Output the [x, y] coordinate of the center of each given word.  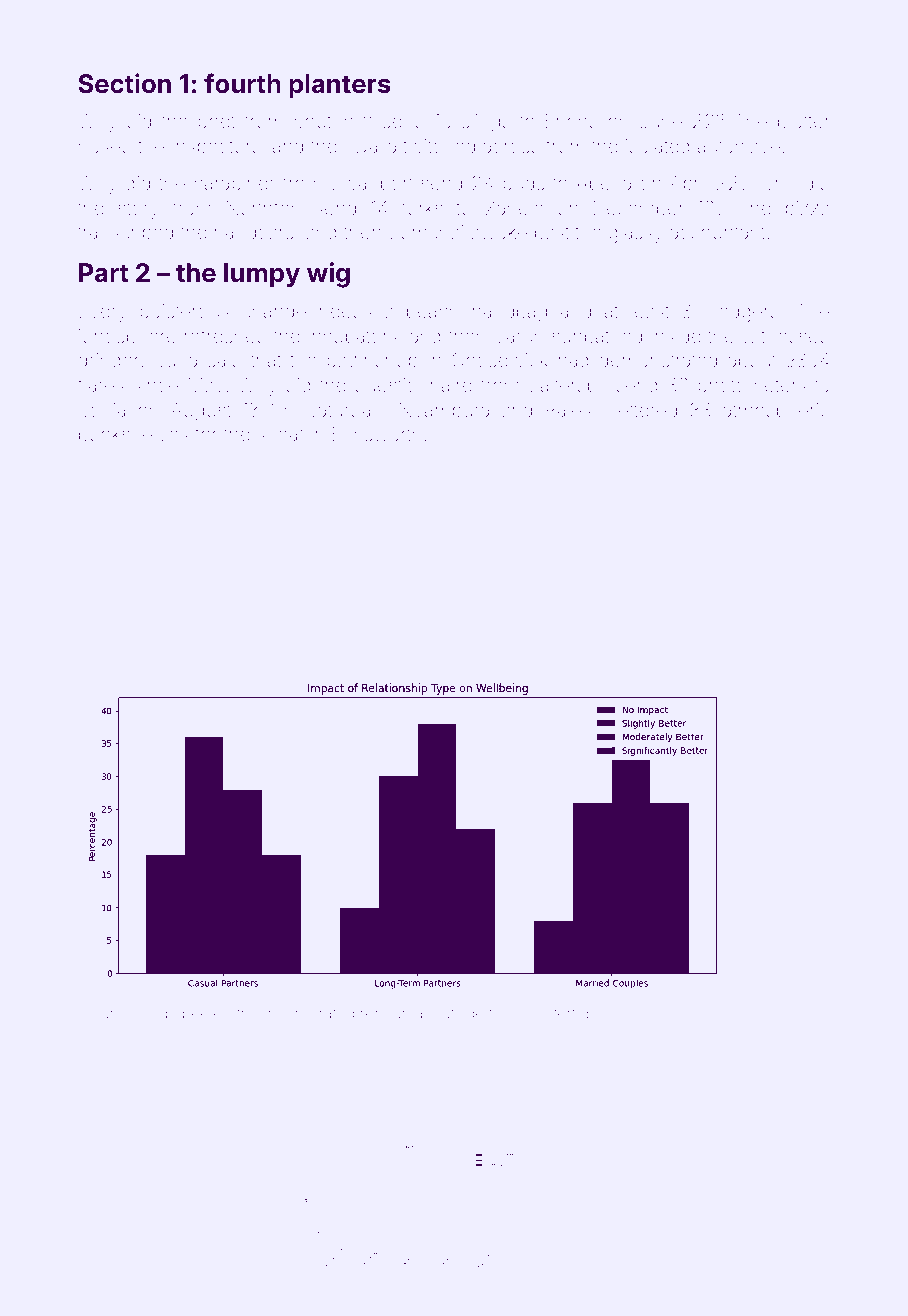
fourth [242, 83]
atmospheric [776, 412]
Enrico [572, 120]
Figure [101, 1015]
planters [340, 86]
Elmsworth [377, 433]
